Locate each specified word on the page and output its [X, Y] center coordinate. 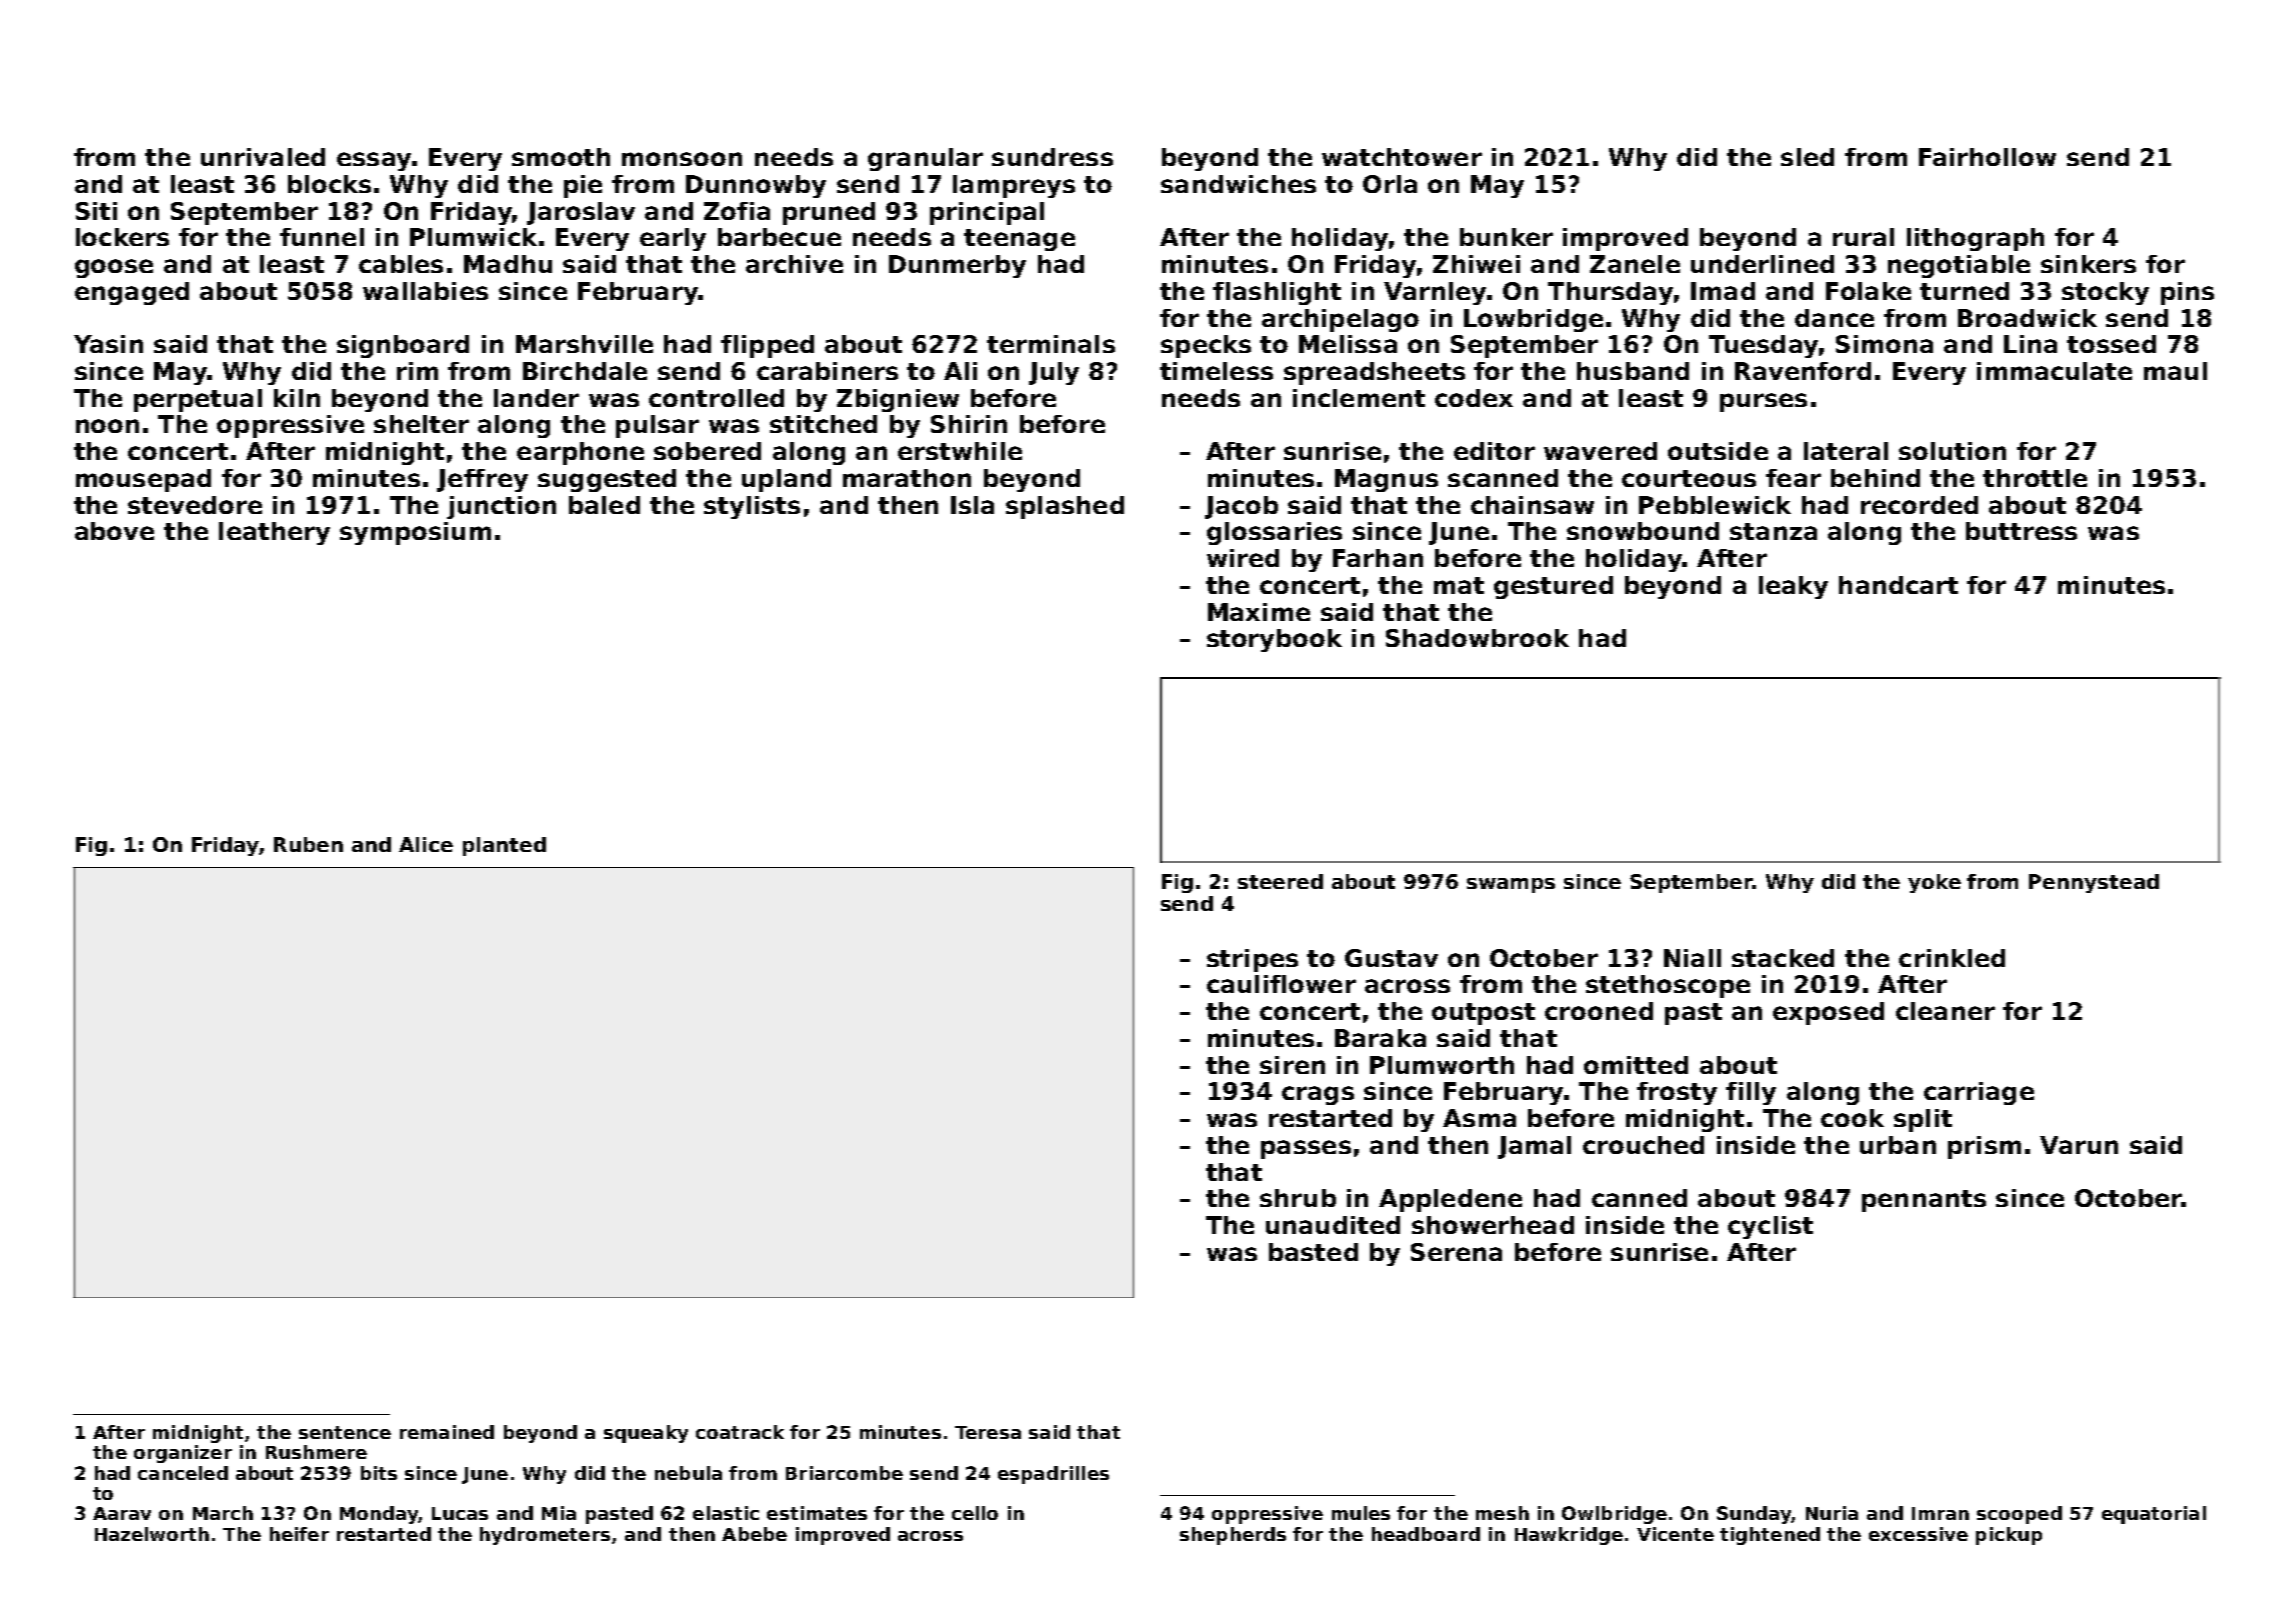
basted [1313, 1252]
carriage [1979, 1093]
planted [504, 846]
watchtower [1402, 157]
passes [1306, 1149]
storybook [1274, 640]
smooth [561, 157]
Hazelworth [152, 1534]
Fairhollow [1987, 157]
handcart [1898, 585]
